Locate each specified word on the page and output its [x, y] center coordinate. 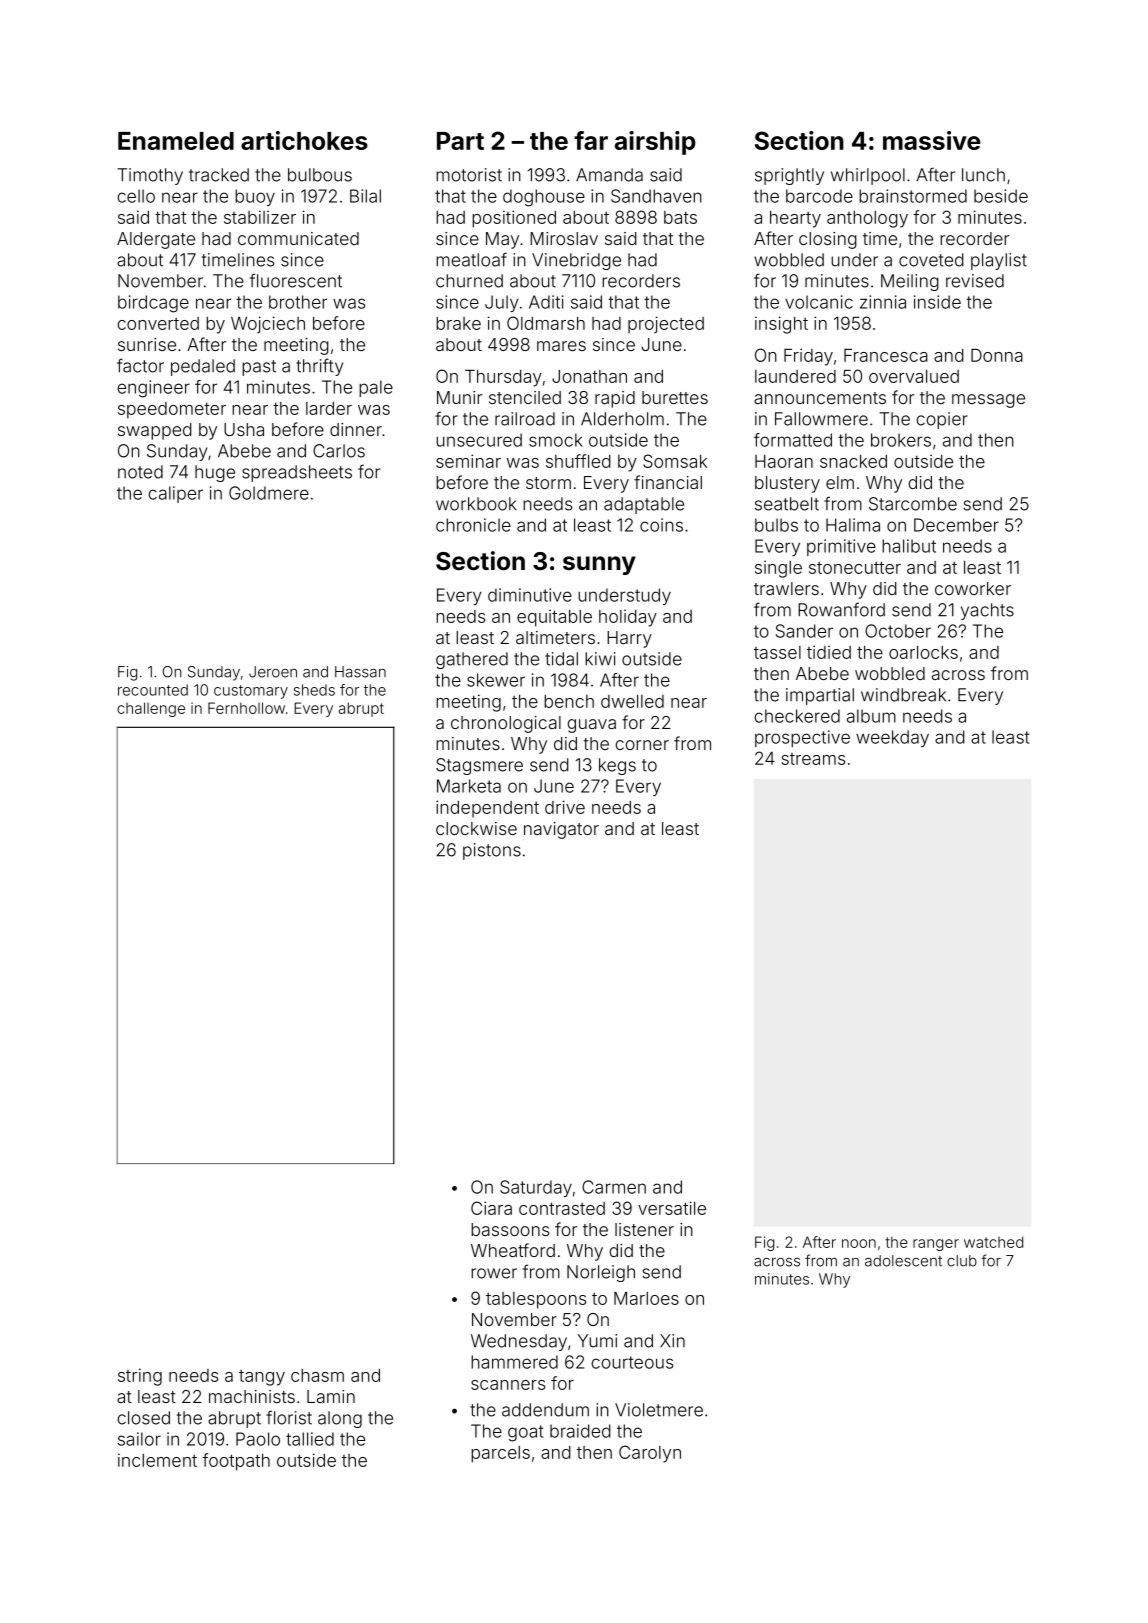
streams [813, 759]
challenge [151, 709]
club [962, 1261]
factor [140, 365]
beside [1001, 196]
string [140, 1377]
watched [993, 1242]
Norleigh [601, 1273]
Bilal [365, 196]
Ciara [491, 1208]
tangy [262, 1378]
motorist [469, 175]
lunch [983, 175]
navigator [561, 830]
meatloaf [471, 259]
